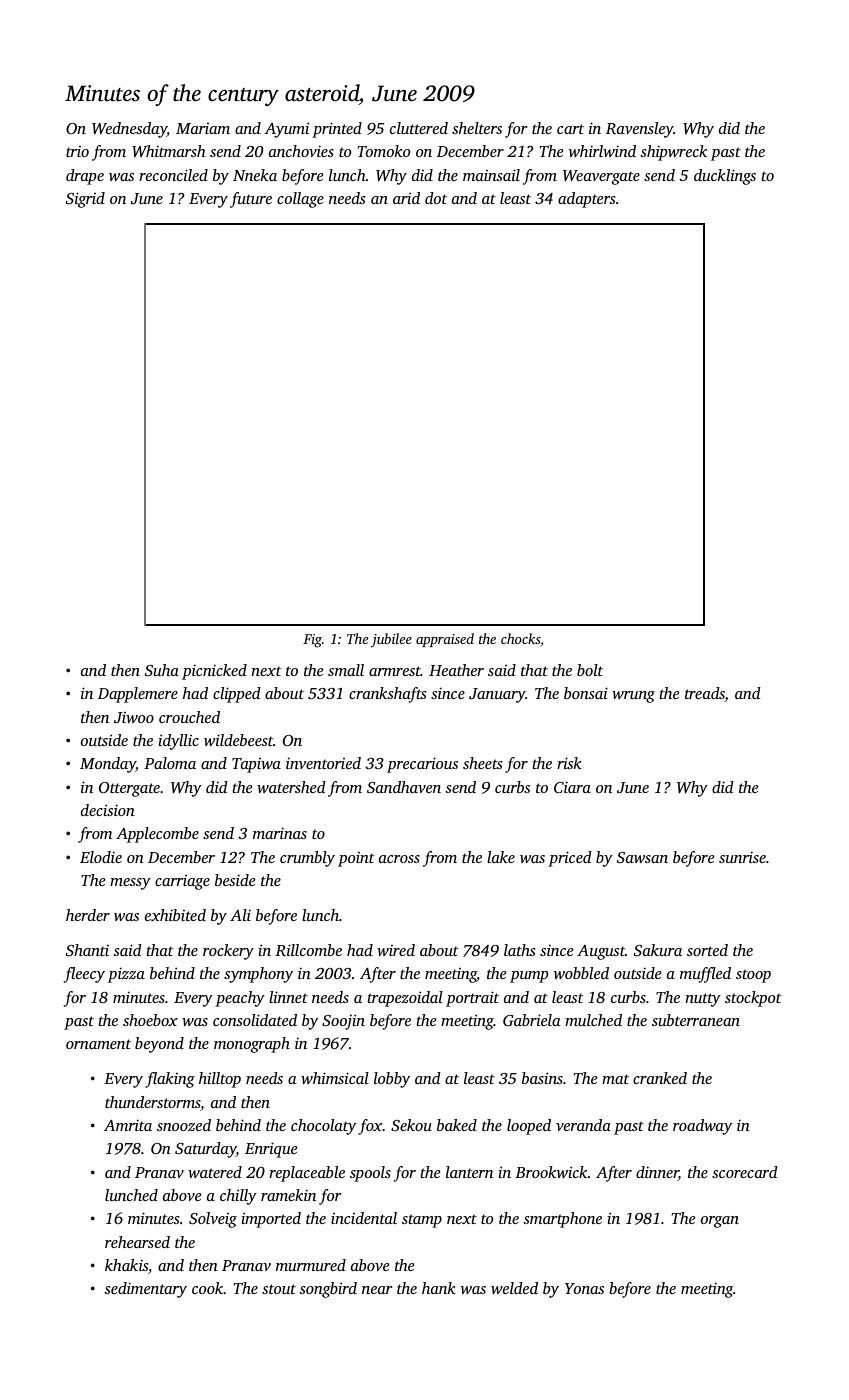 The height and width of the screenshot is (1400, 849). I want to click on inventoried, so click(323, 763).
